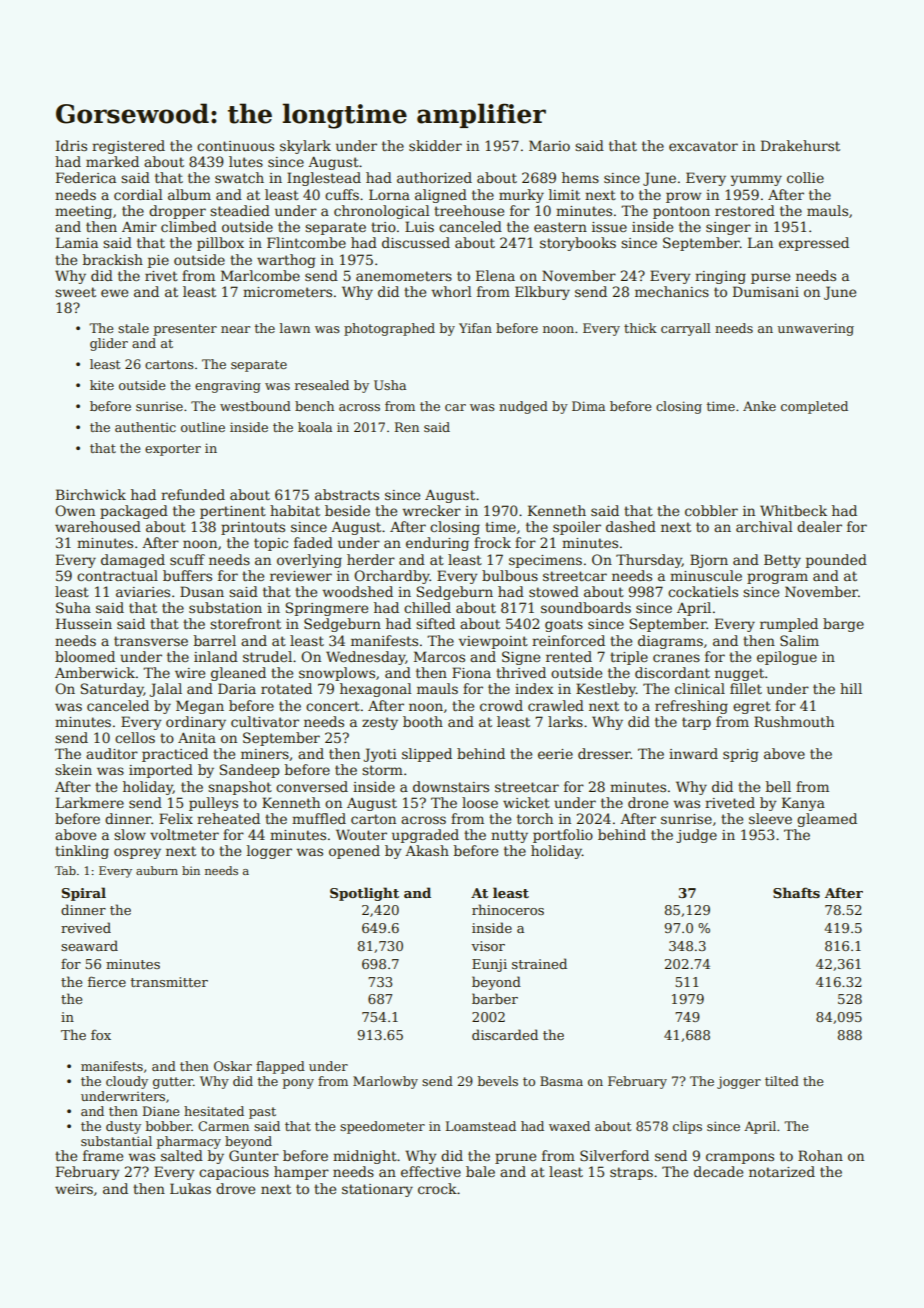 This page has height=1308, width=924. Describe the element at coordinates (427, 850) in the page. I see `Akash` at that location.
